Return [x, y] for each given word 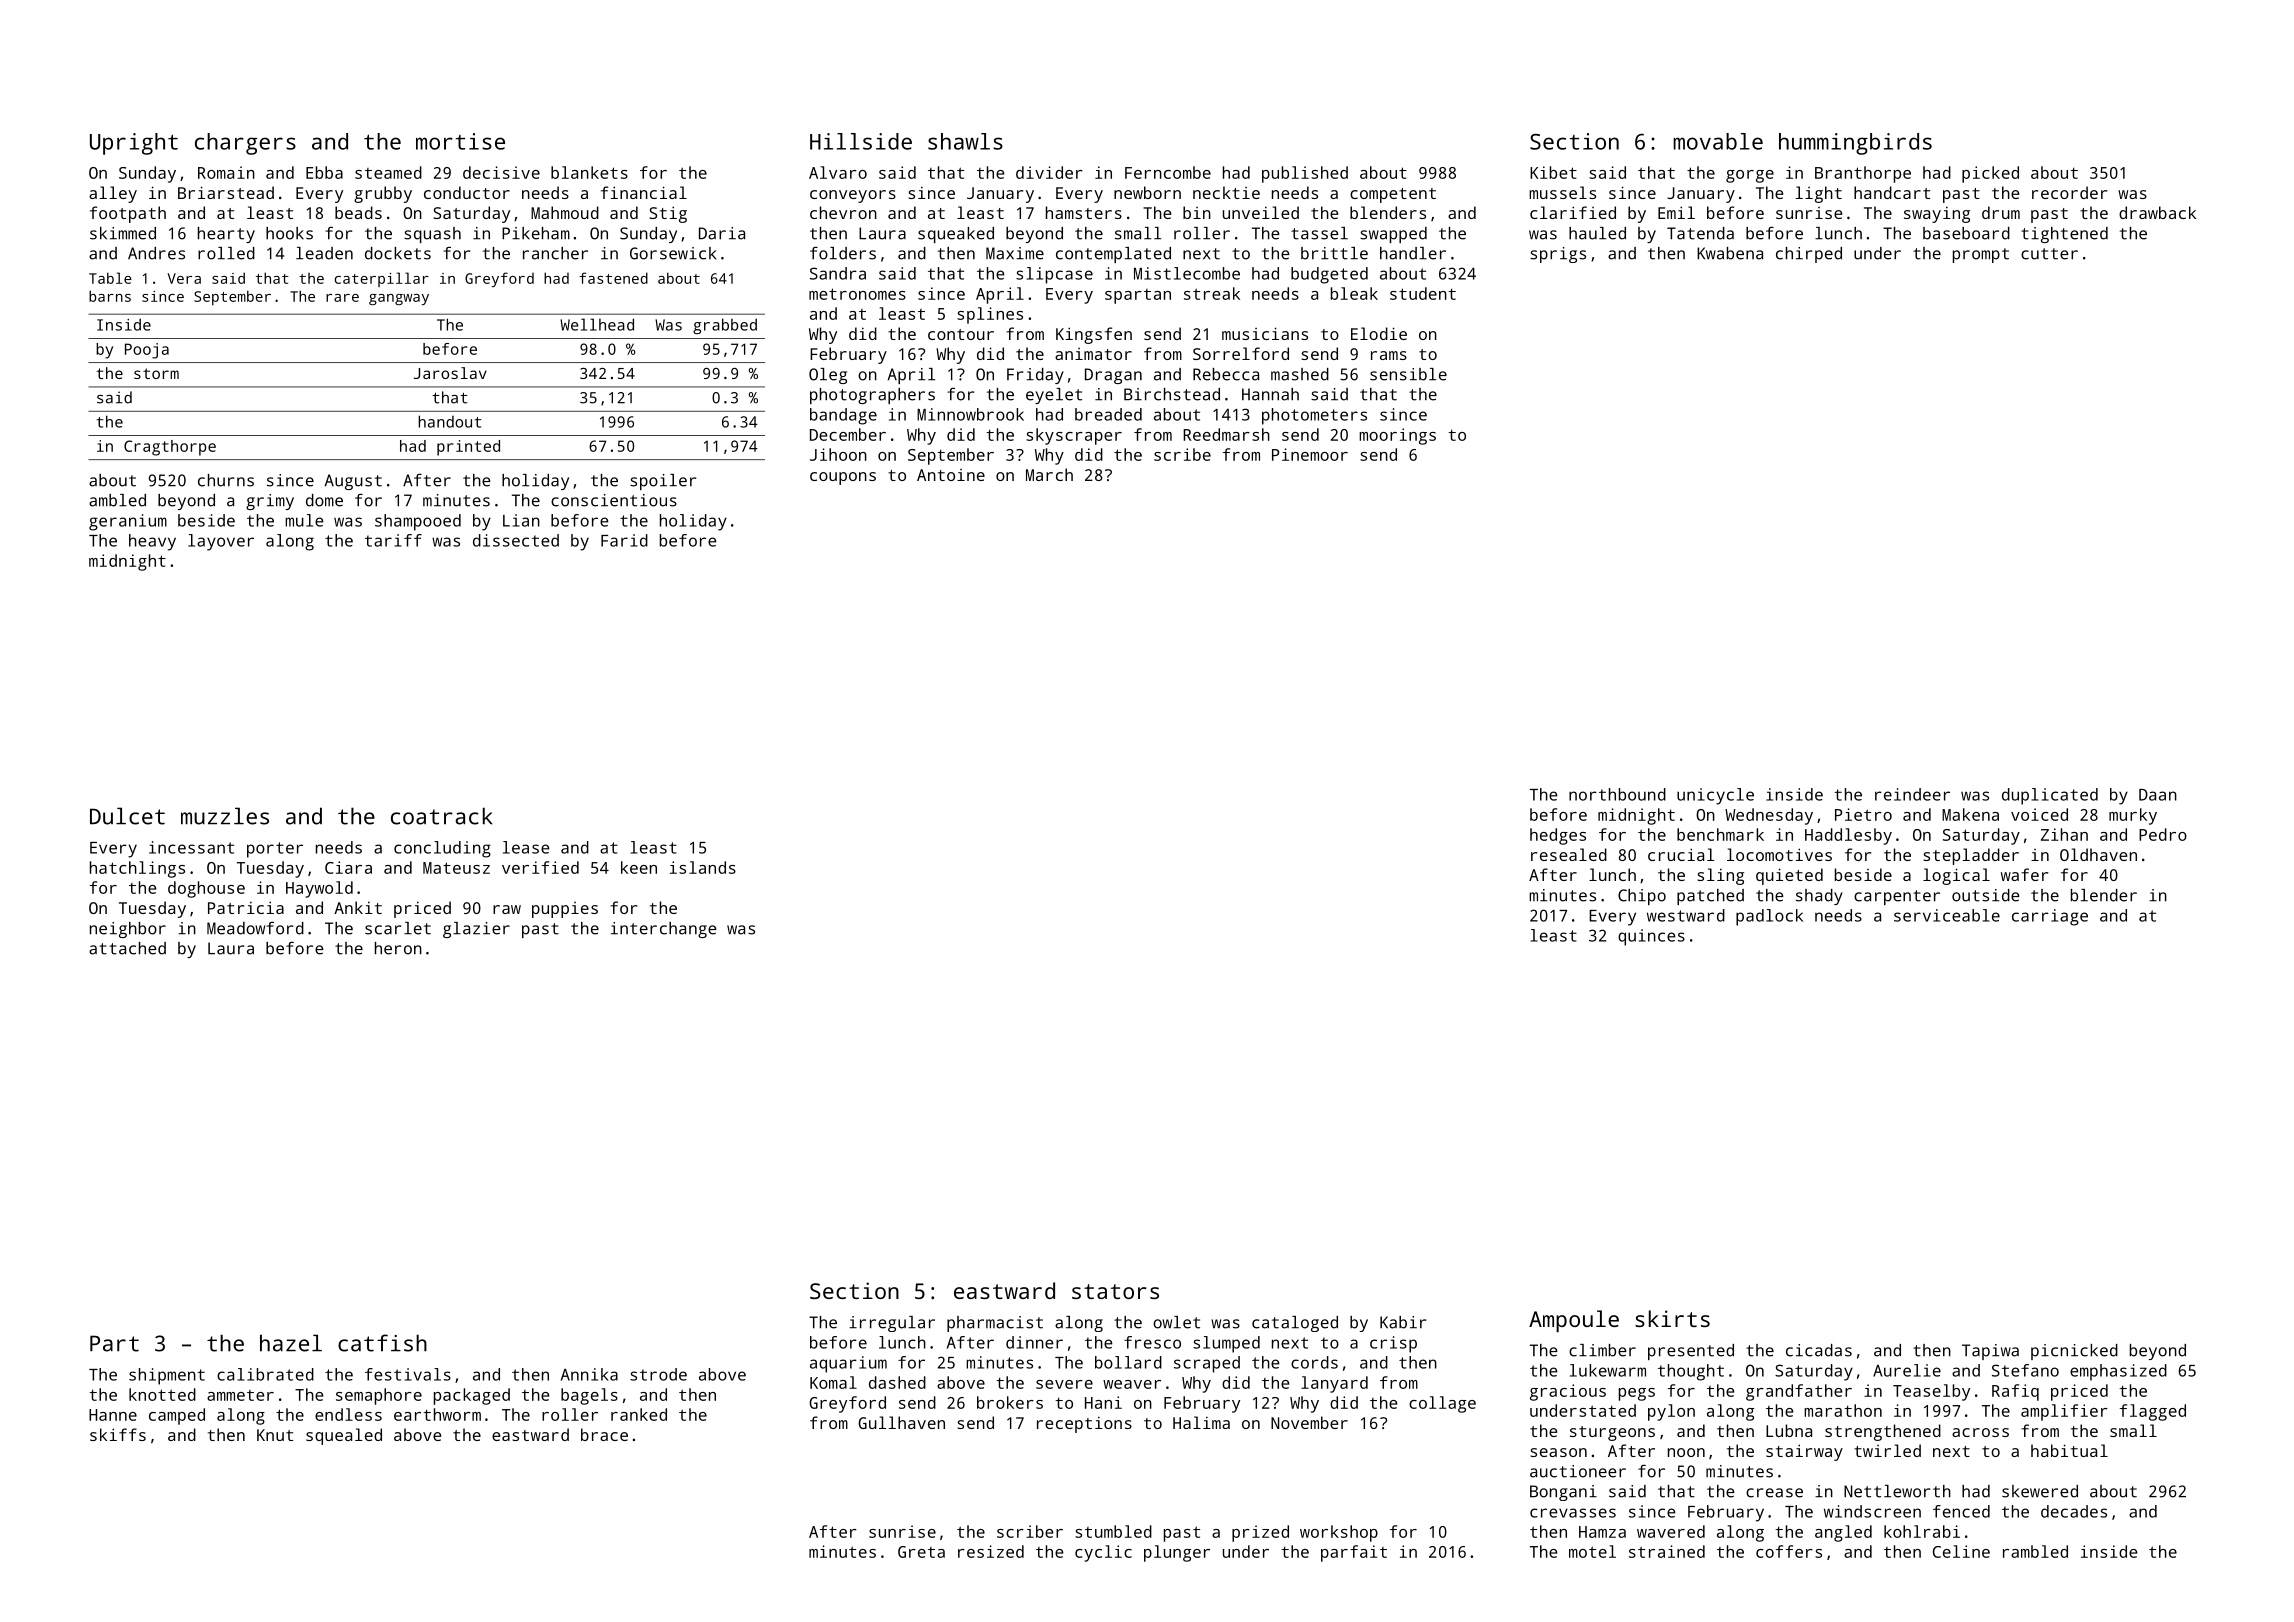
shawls [965, 141]
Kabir [1403, 1322]
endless [348, 1414]
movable [1718, 141]
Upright [134, 144]
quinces [1651, 937]
